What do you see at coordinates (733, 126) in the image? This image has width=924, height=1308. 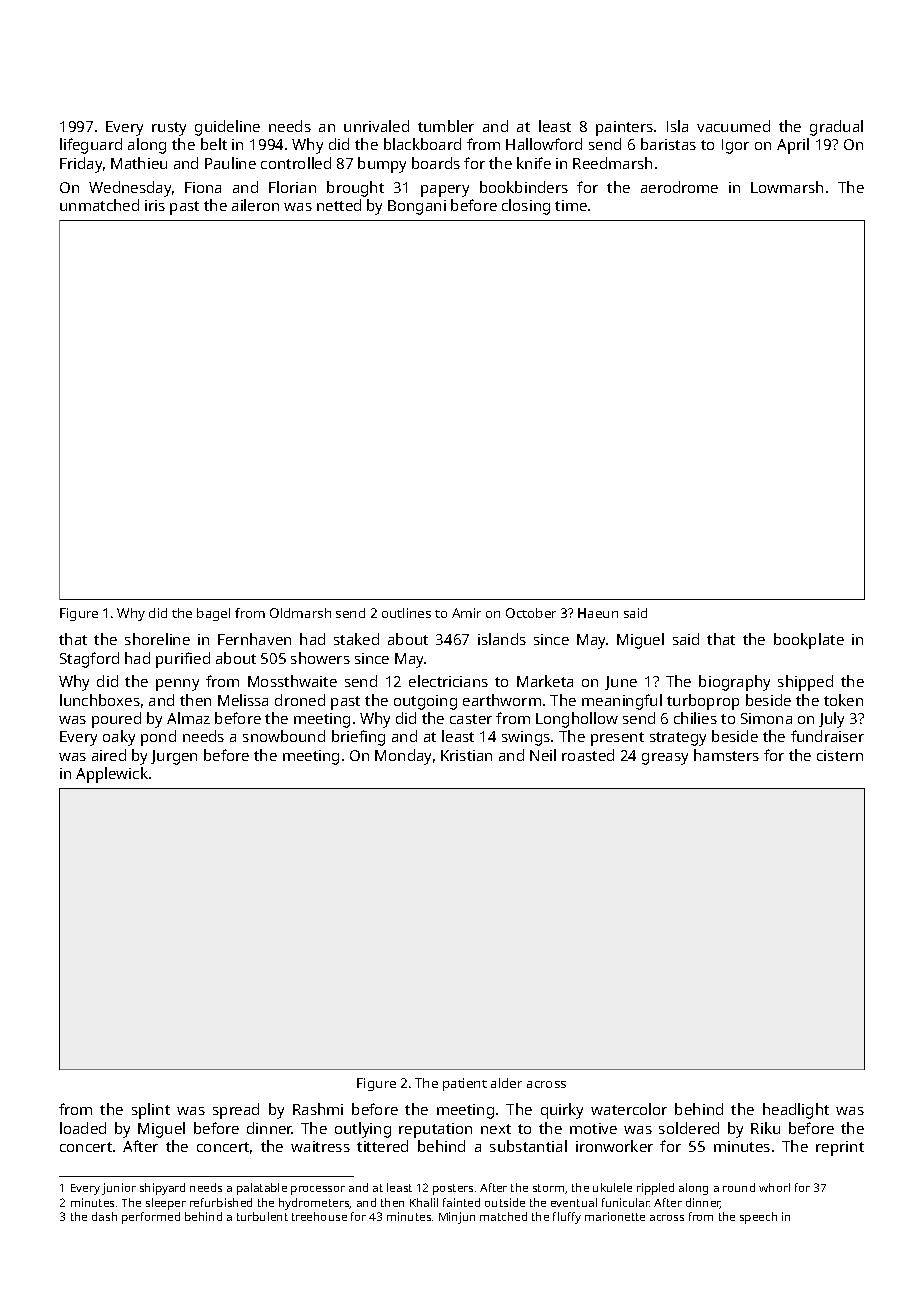 I see `vacuumed` at bounding box center [733, 126].
